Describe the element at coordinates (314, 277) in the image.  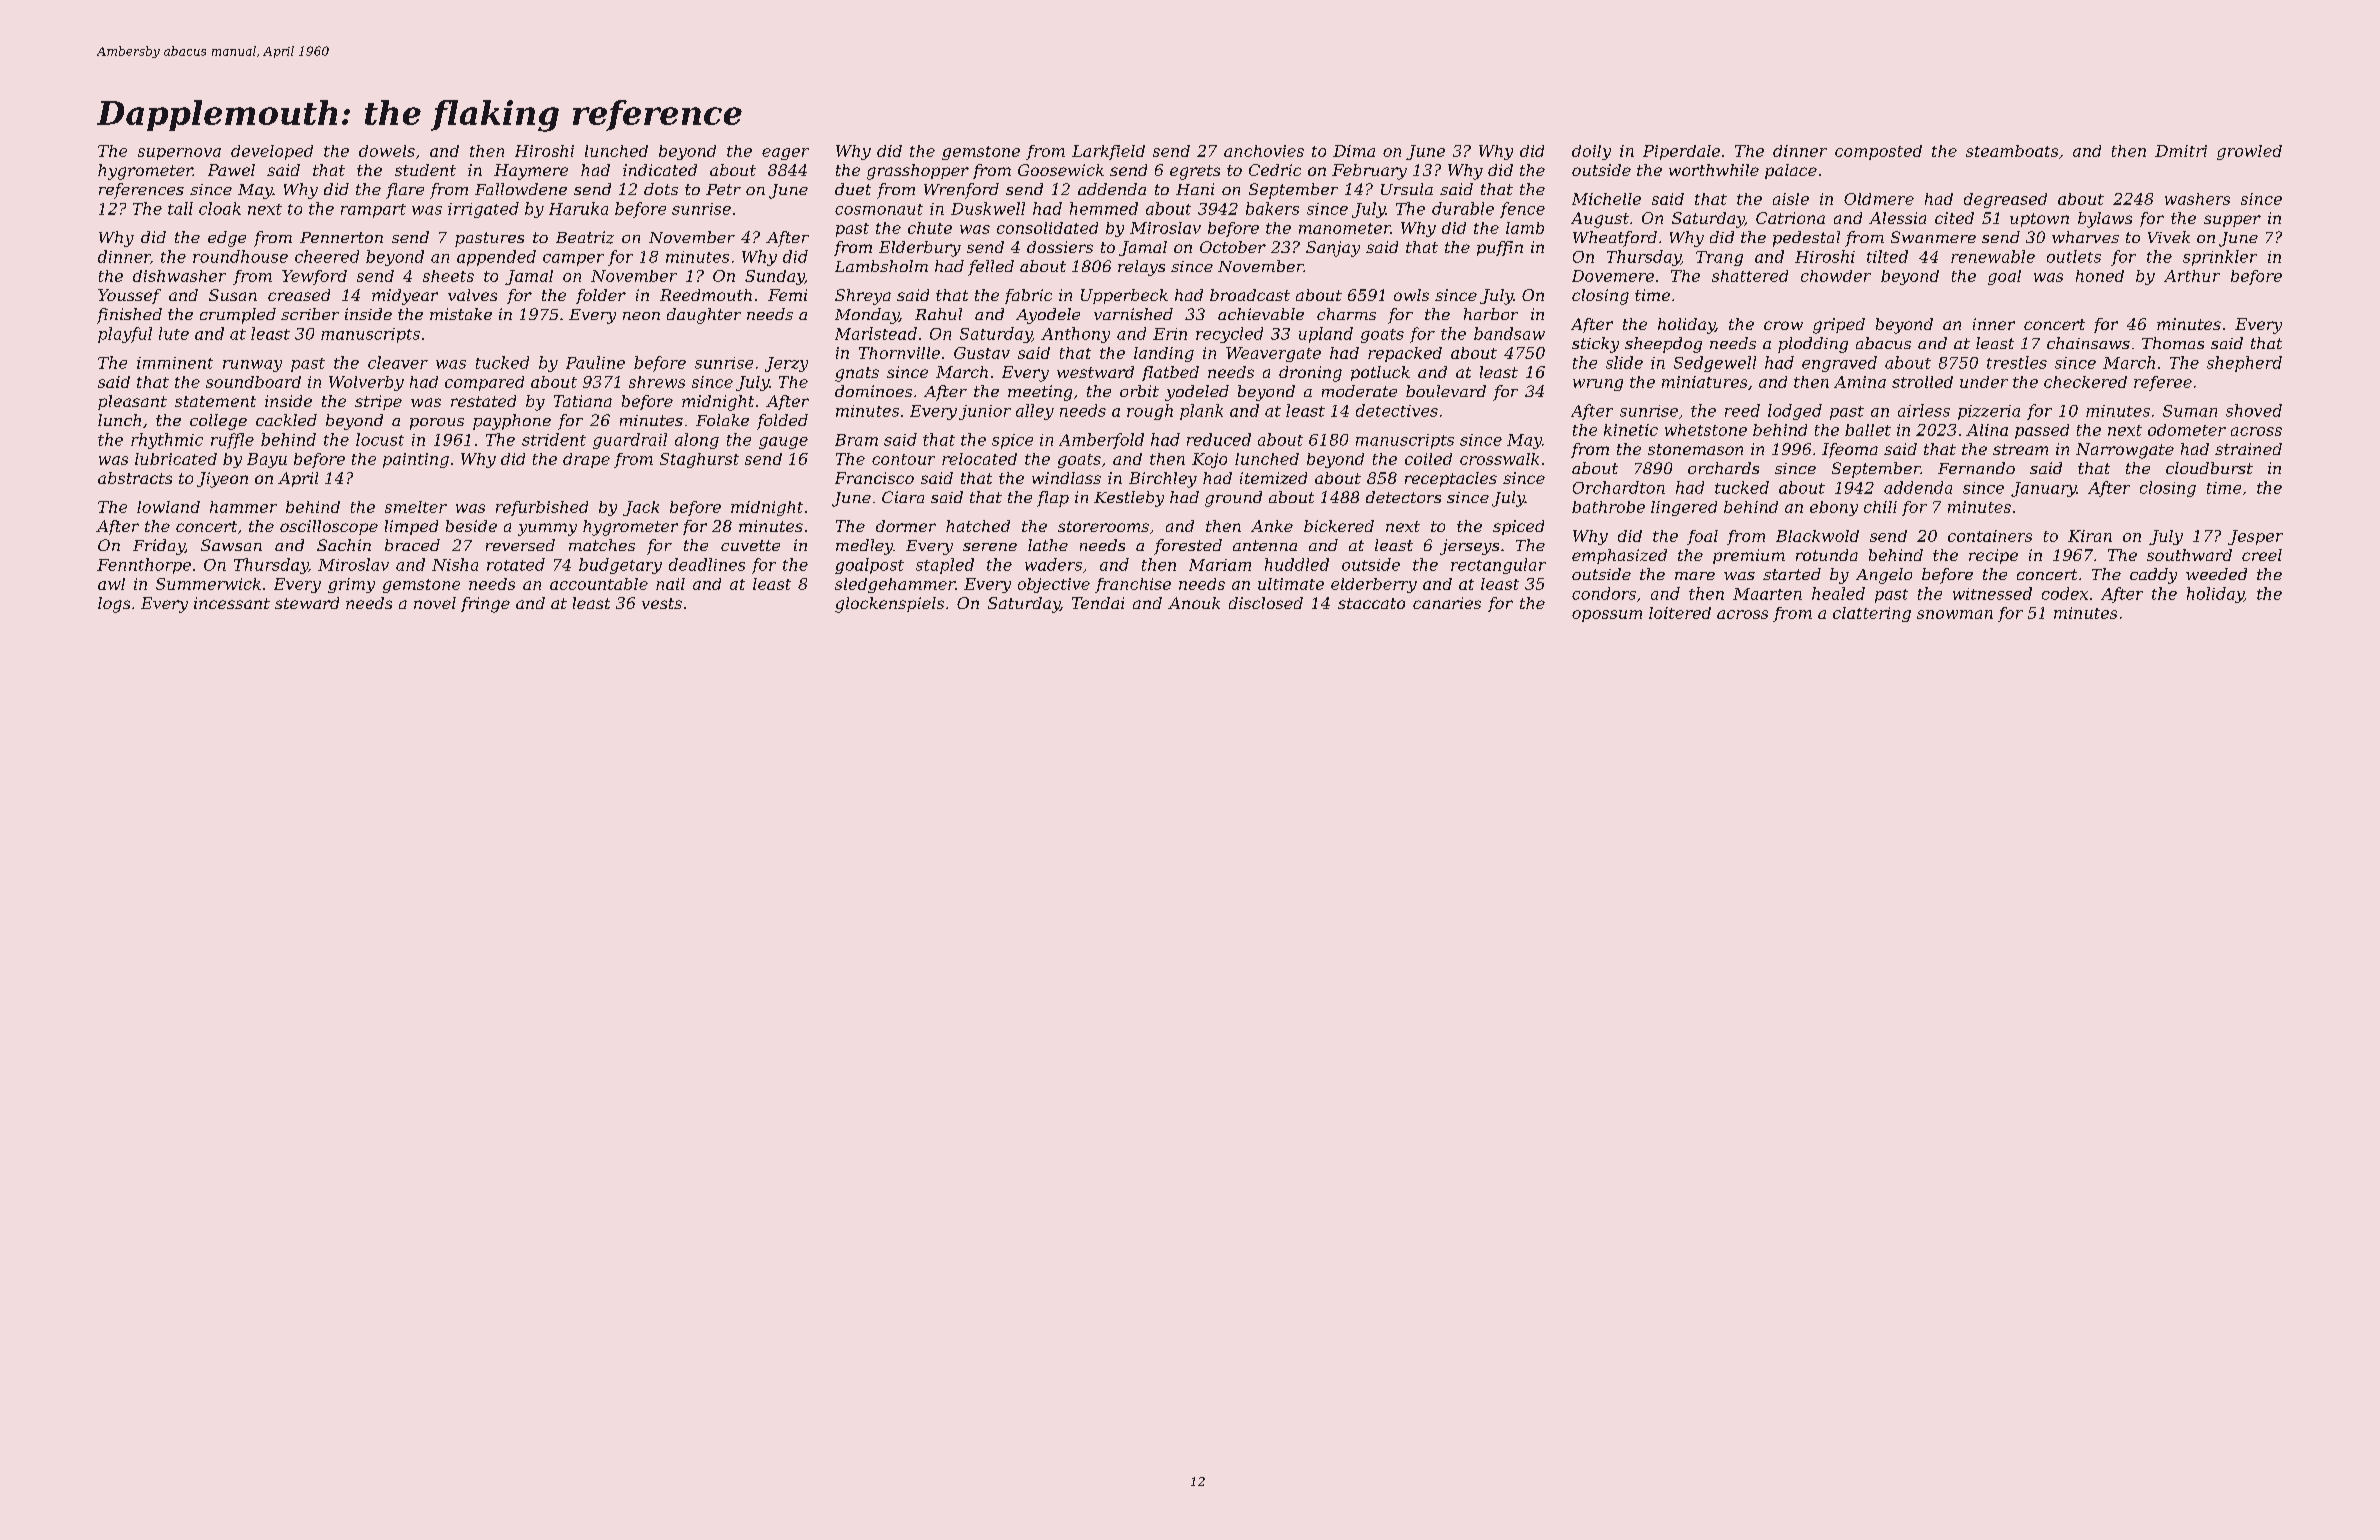
I see `Yewford` at that location.
